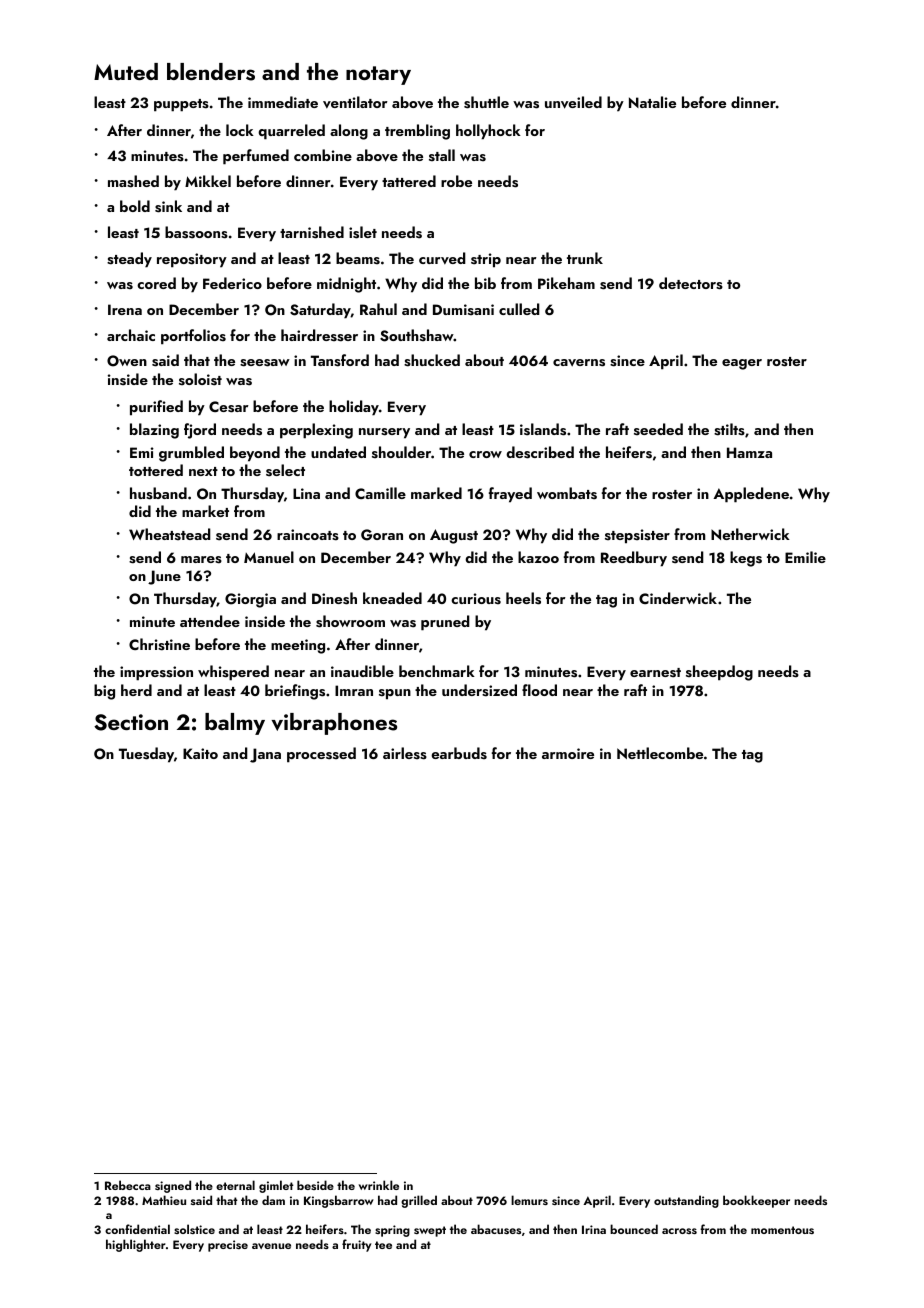 The width and height of the screenshot is (924, 1308). I want to click on impression, so click(156, 673).
